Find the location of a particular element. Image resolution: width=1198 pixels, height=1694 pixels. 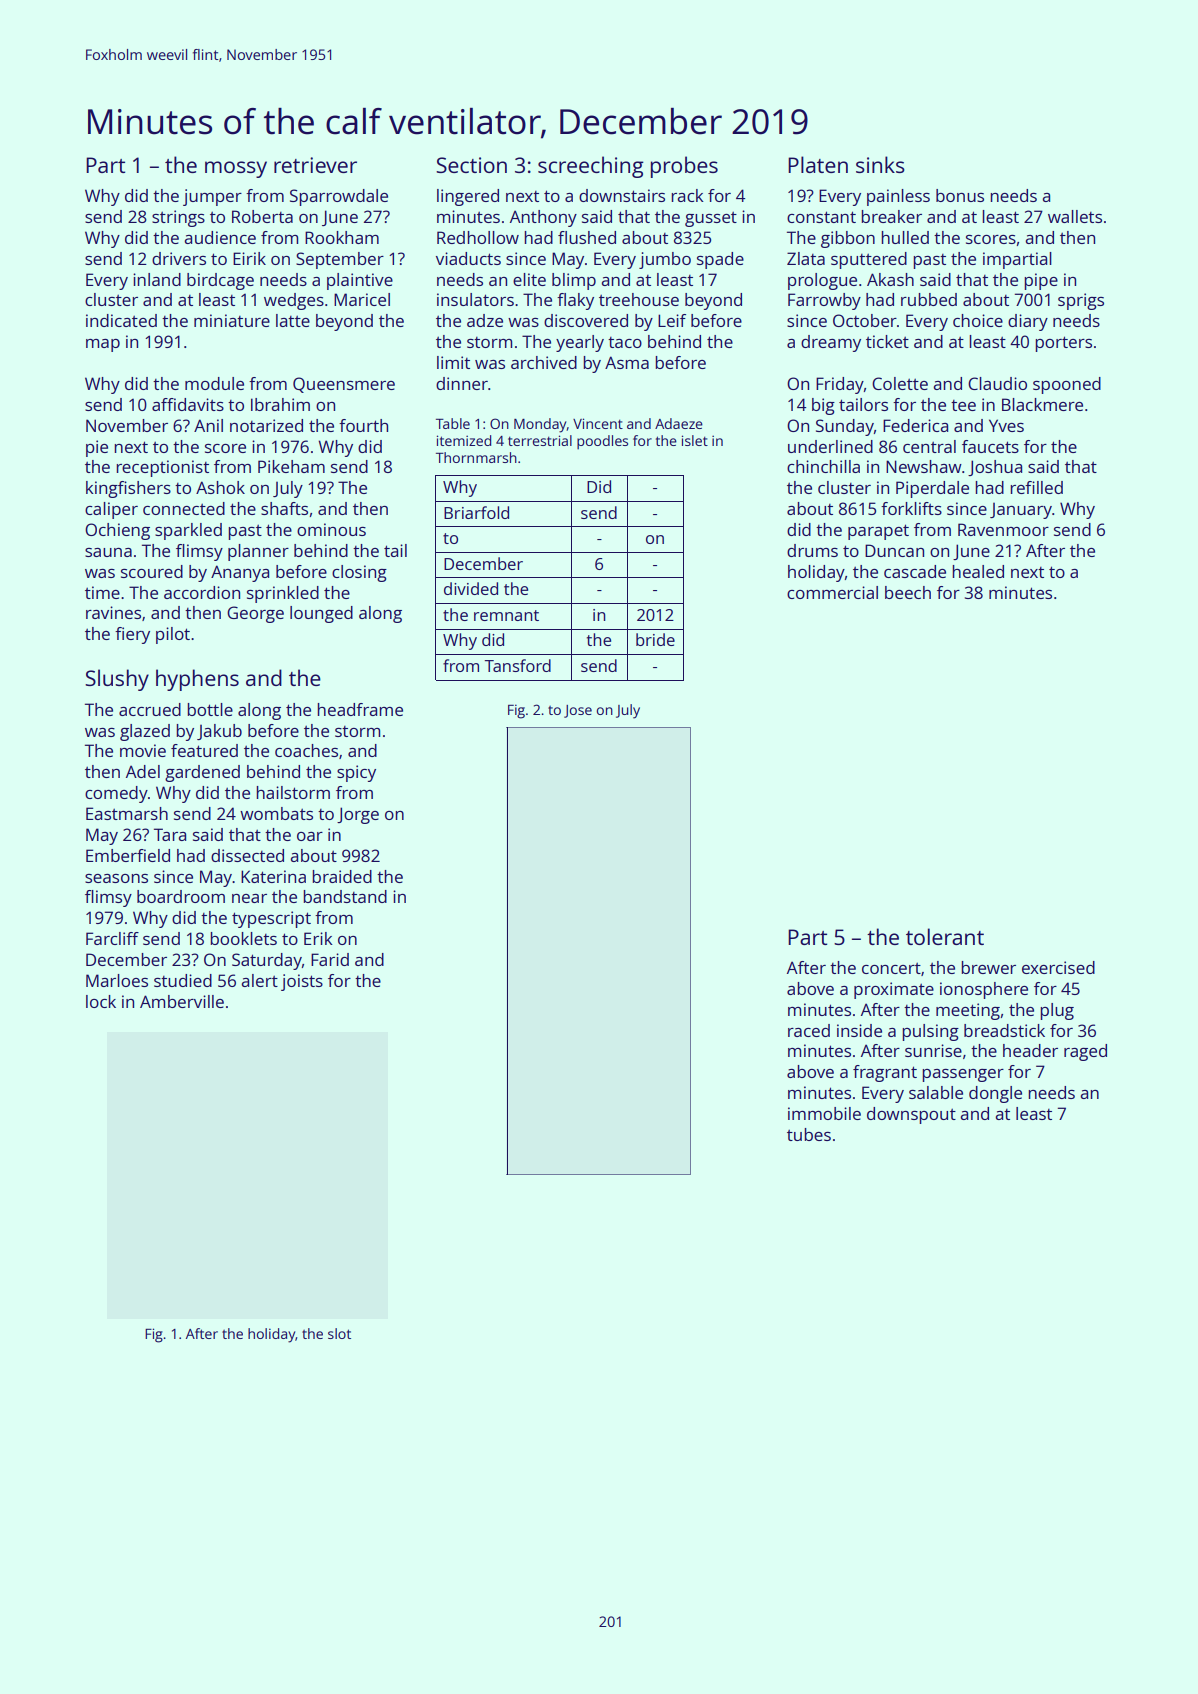

slot is located at coordinates (339, 1333).
